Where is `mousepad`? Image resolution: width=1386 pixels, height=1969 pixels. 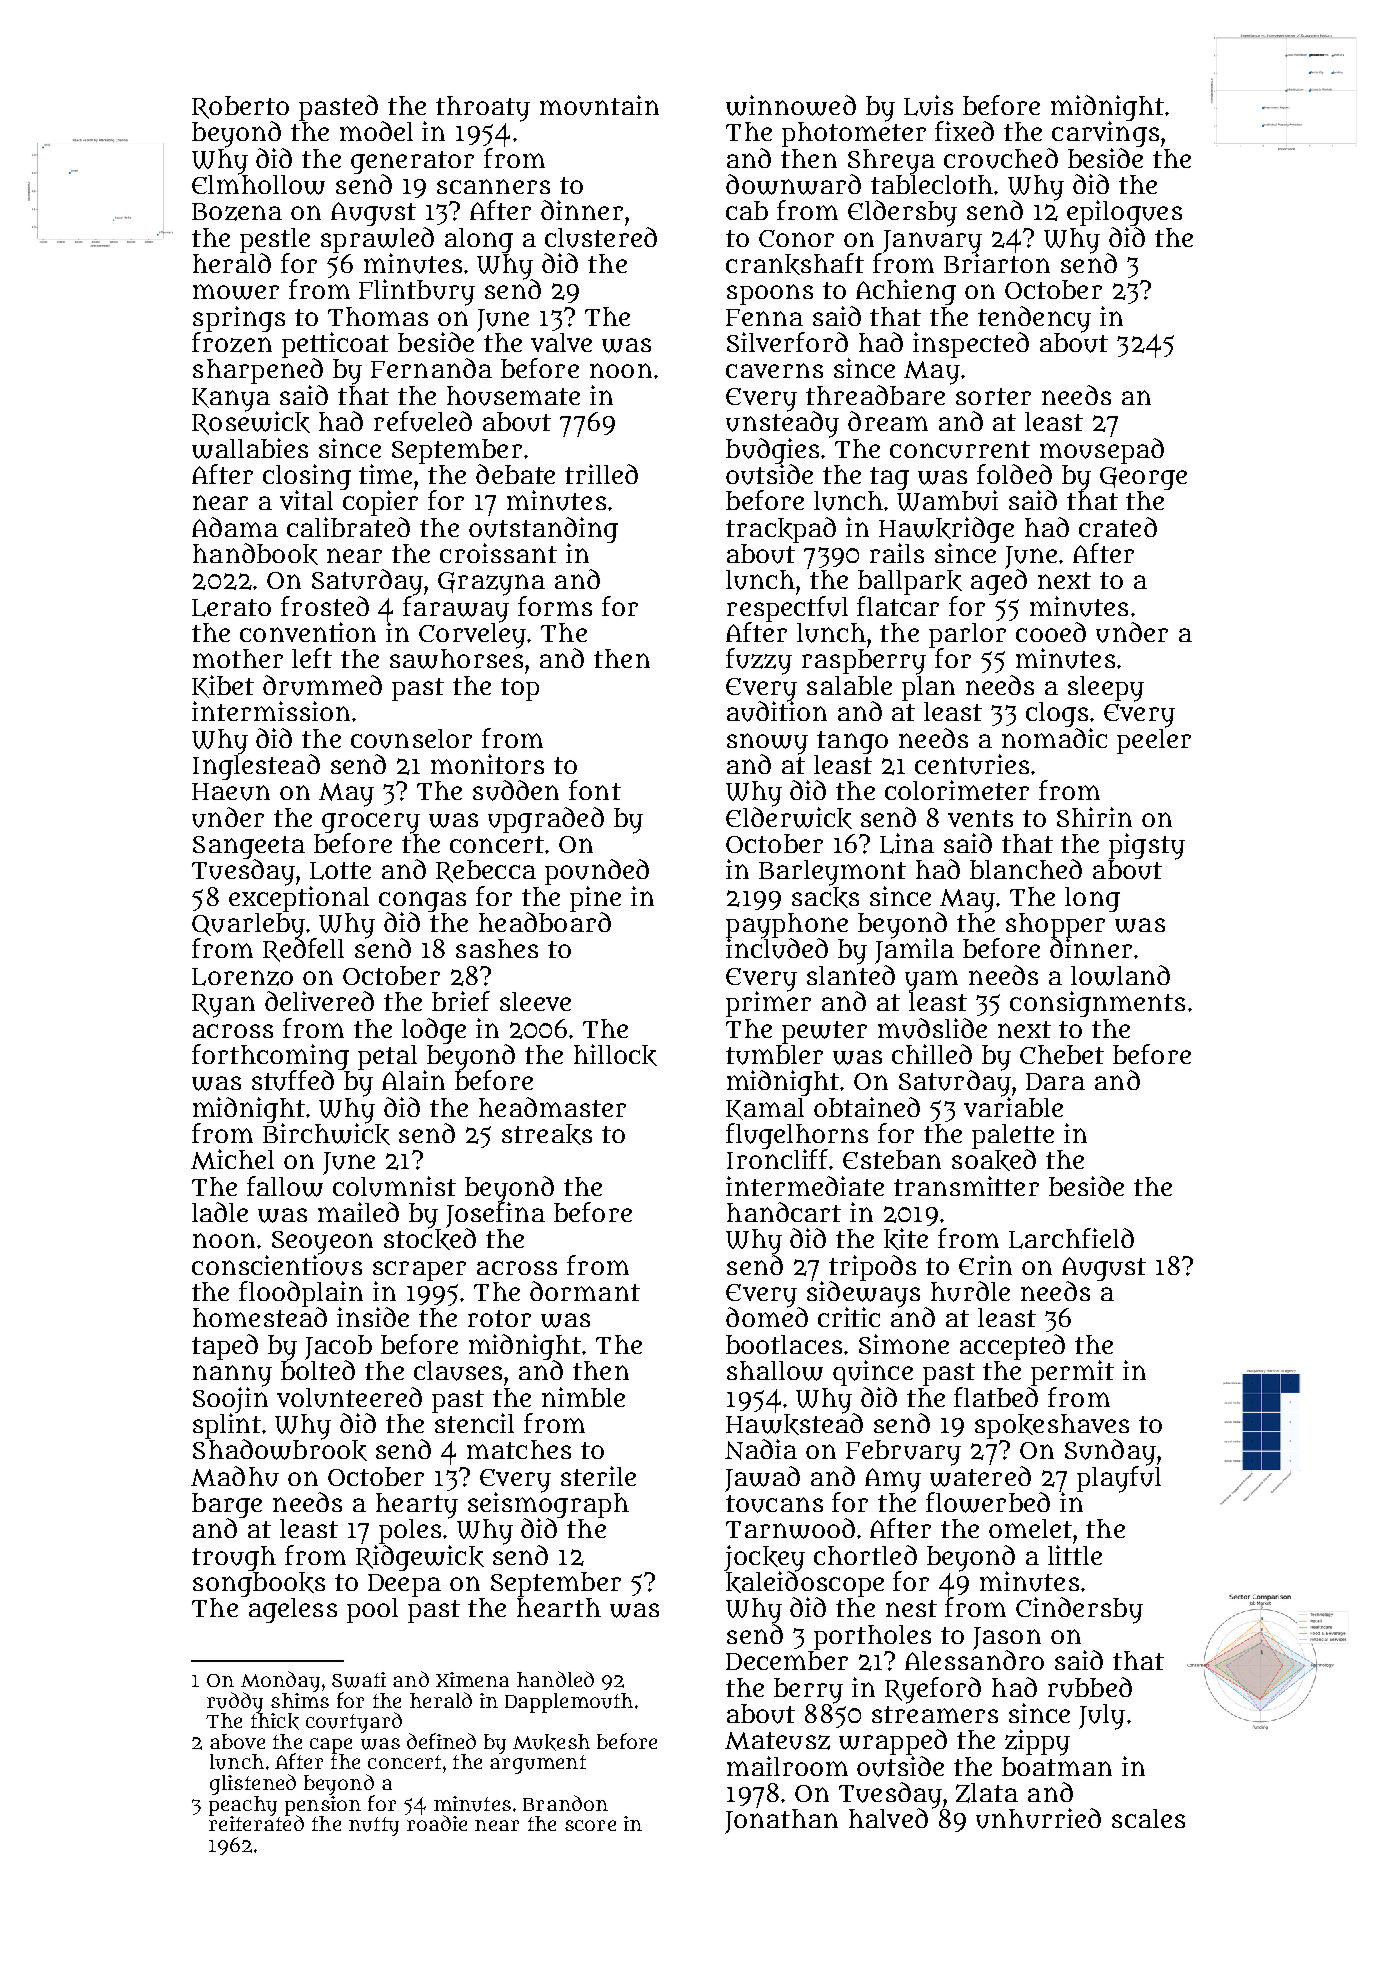 mousepad is located at coordinates (1102, 451).
